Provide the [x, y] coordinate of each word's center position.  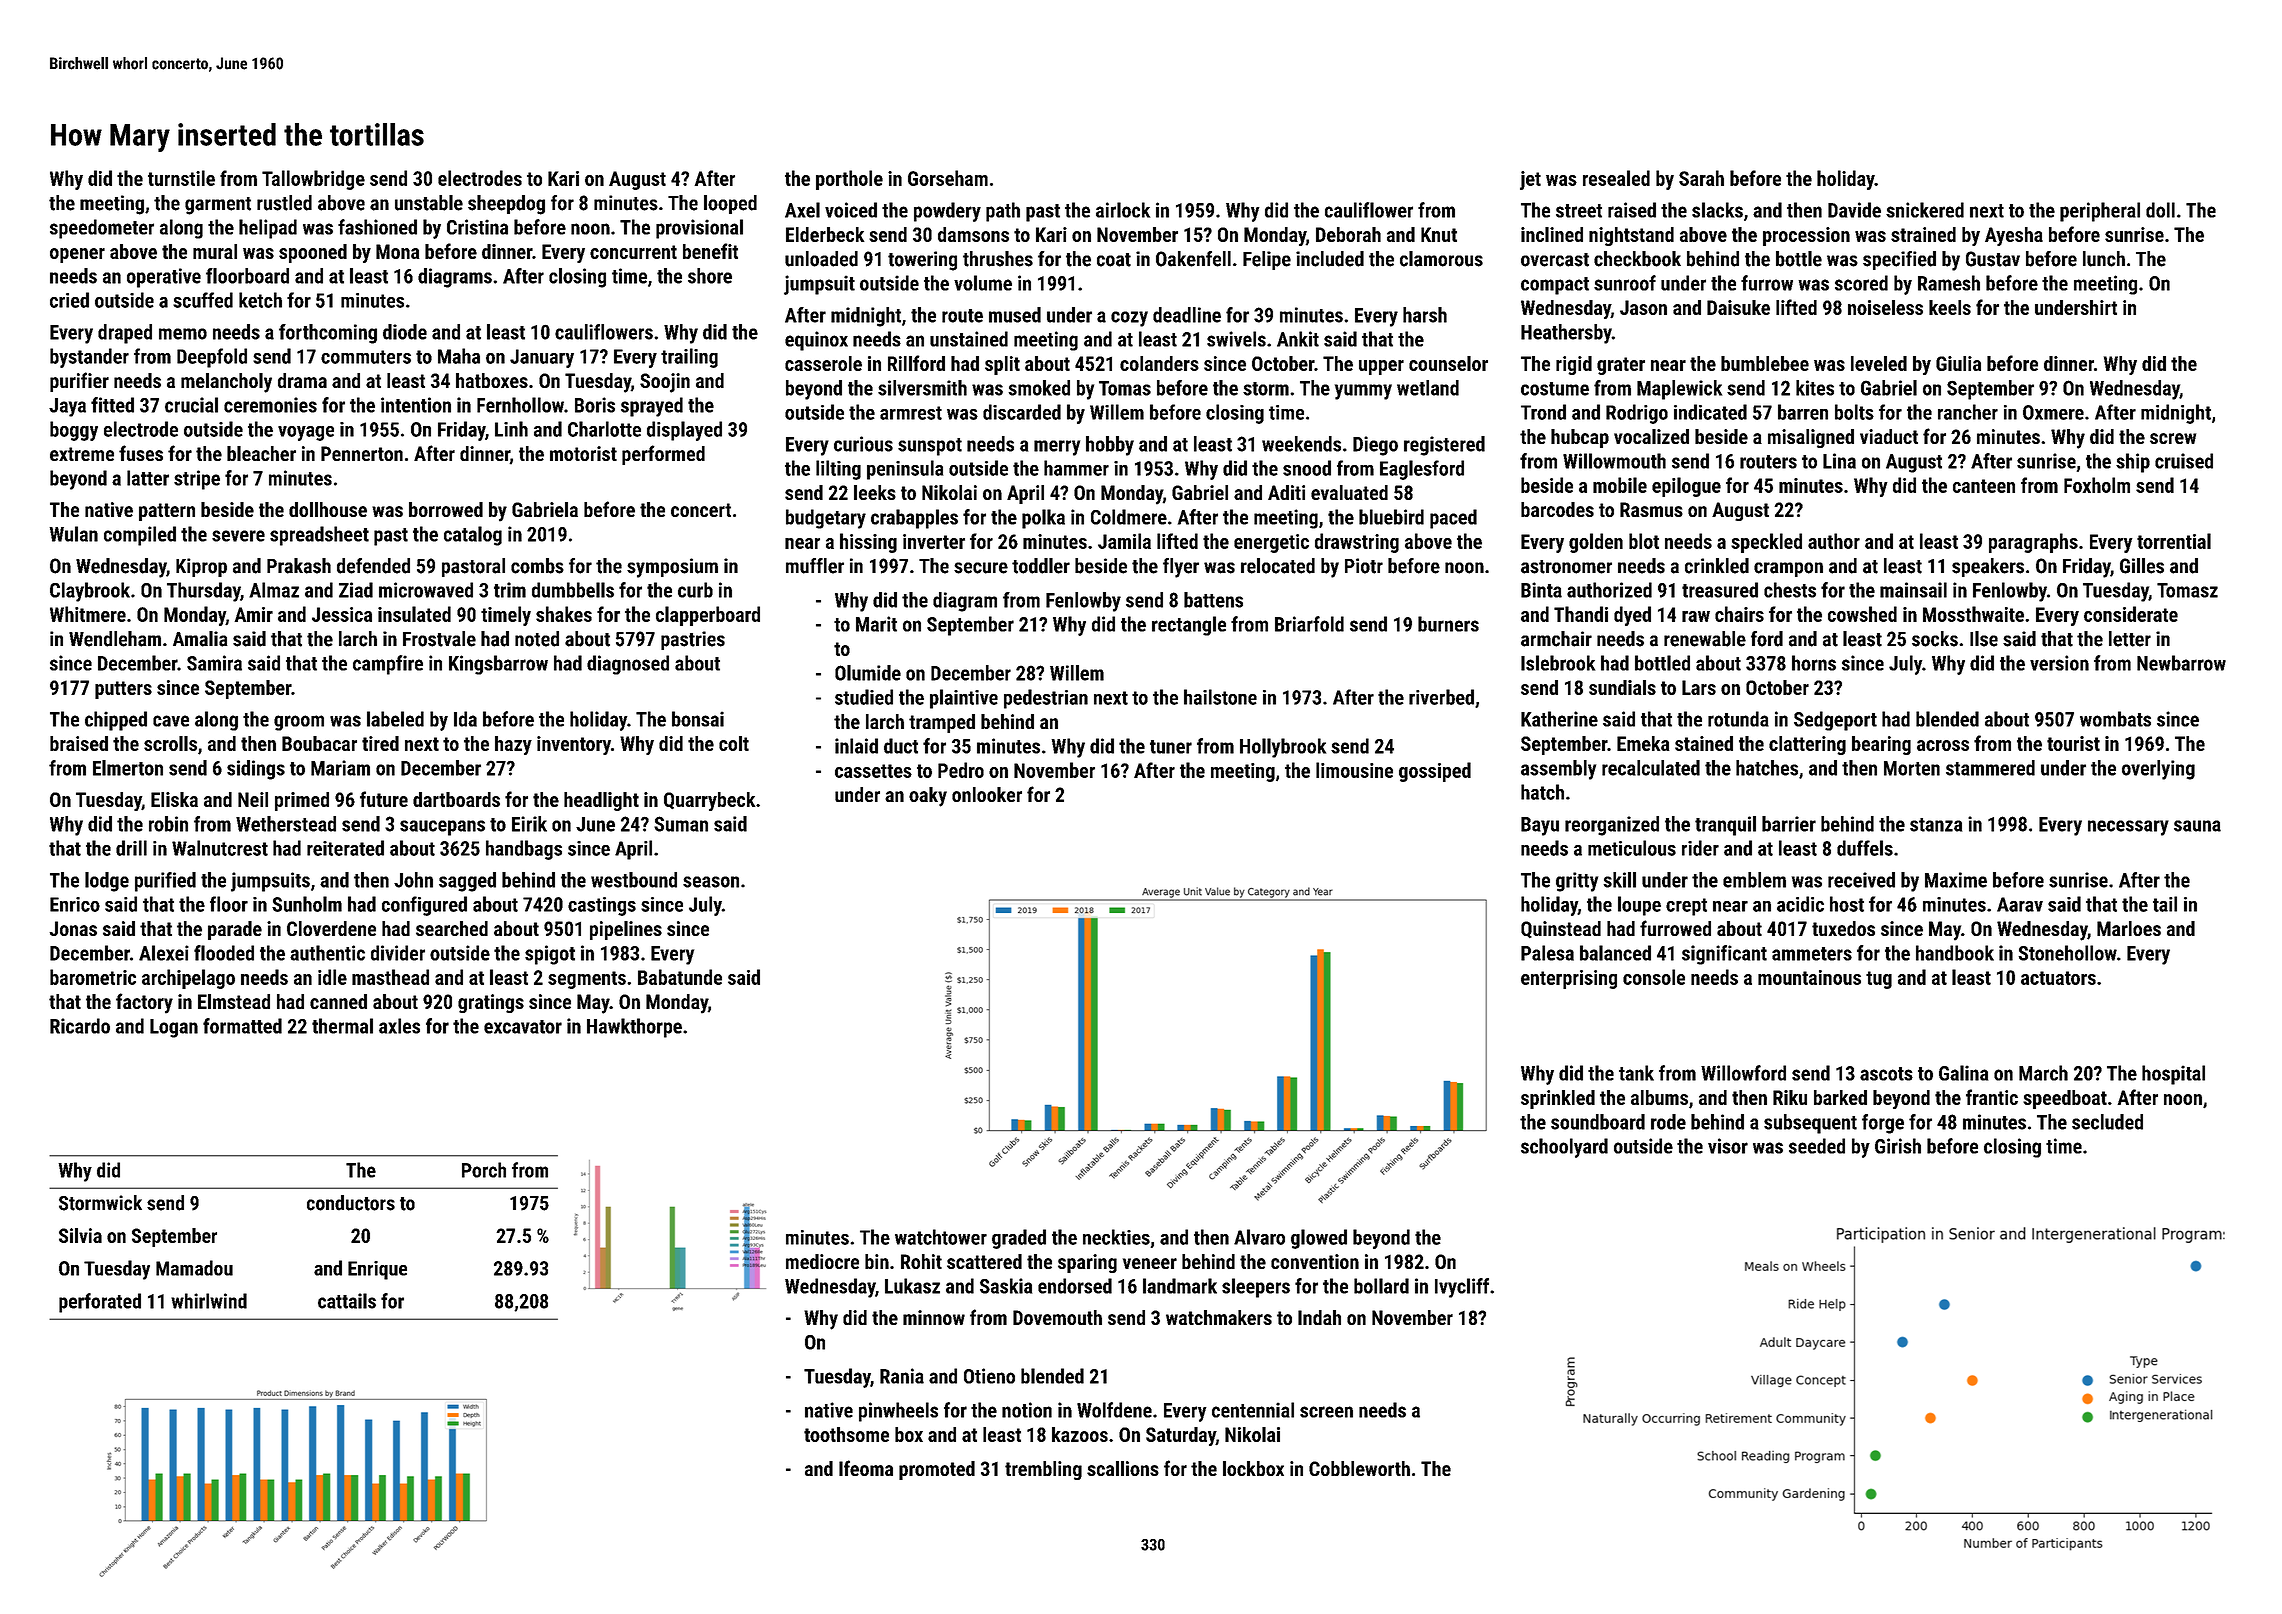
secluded [2107, 1122]
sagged [467, 882]
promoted [937, 1470]
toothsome [846, 1434]
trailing [689, 358]
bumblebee [1765, 363]
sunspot [930, 447]
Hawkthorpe [634, 1028]
